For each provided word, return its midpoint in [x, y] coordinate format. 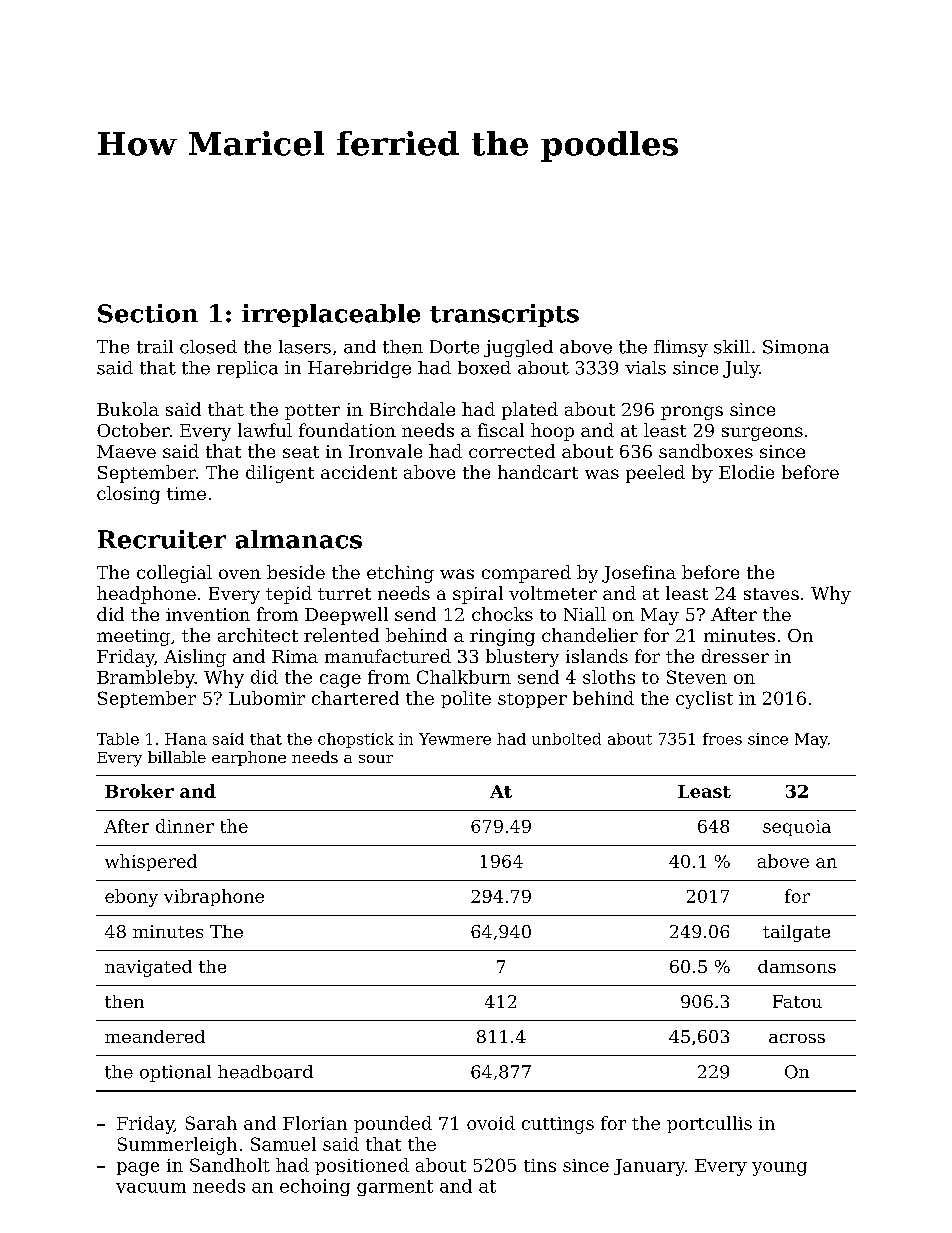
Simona [796, 347]
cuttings [558, 1125]
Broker [139, 791]
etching [400, 574]
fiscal [501, 430]
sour [376, 759]
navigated [148, 968]
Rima [295, 656]
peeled [655, 474]
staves [771, 594]
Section [148, 313]
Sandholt [230, 1165]
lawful [265, 430]
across [797, 1038]
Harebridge [359, 369]
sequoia [797, 828]
